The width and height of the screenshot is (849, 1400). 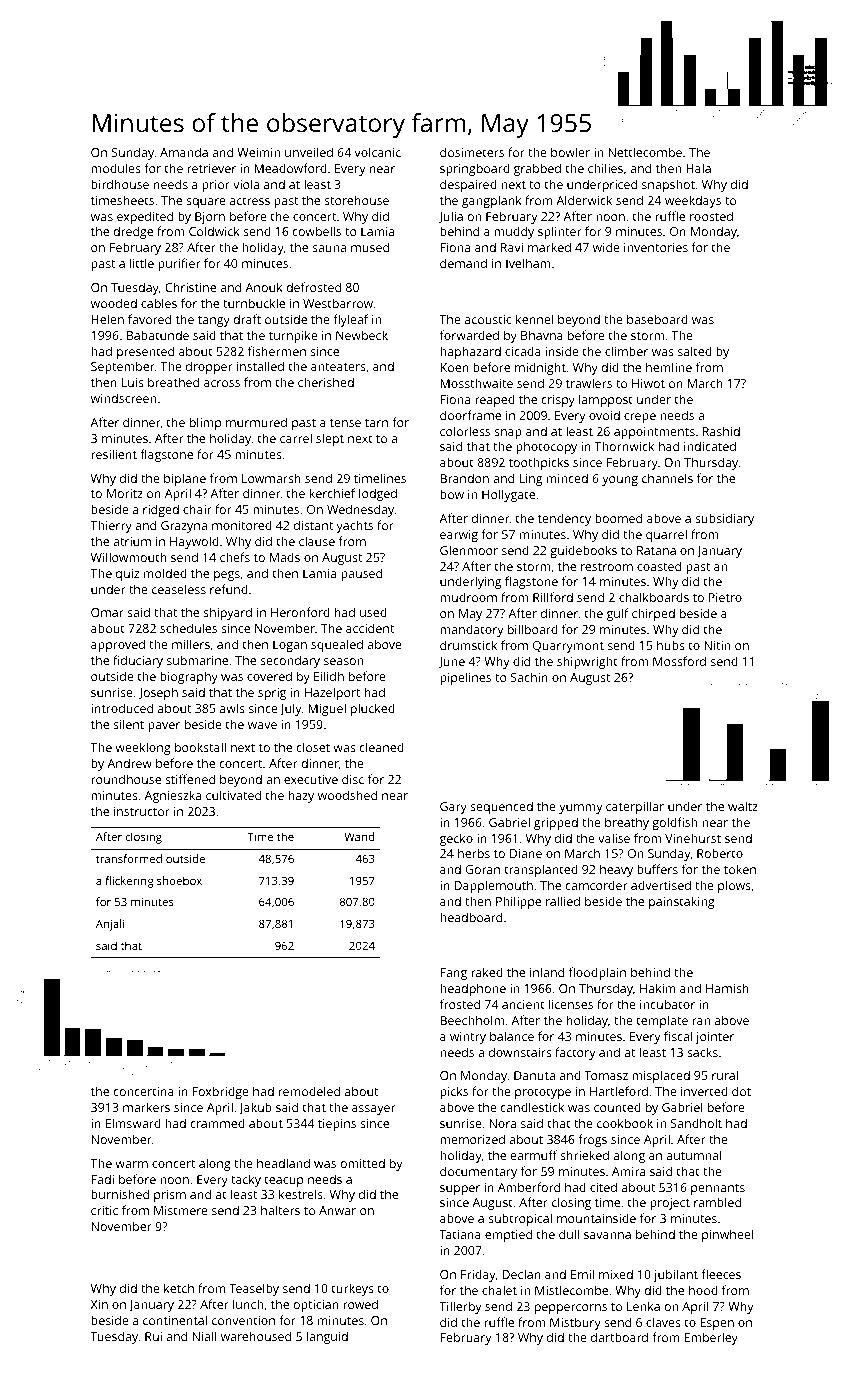 What do you see at coordinates (114, 303) in the screenshot?
I see `wooded` at bounding box center [114, 303].
